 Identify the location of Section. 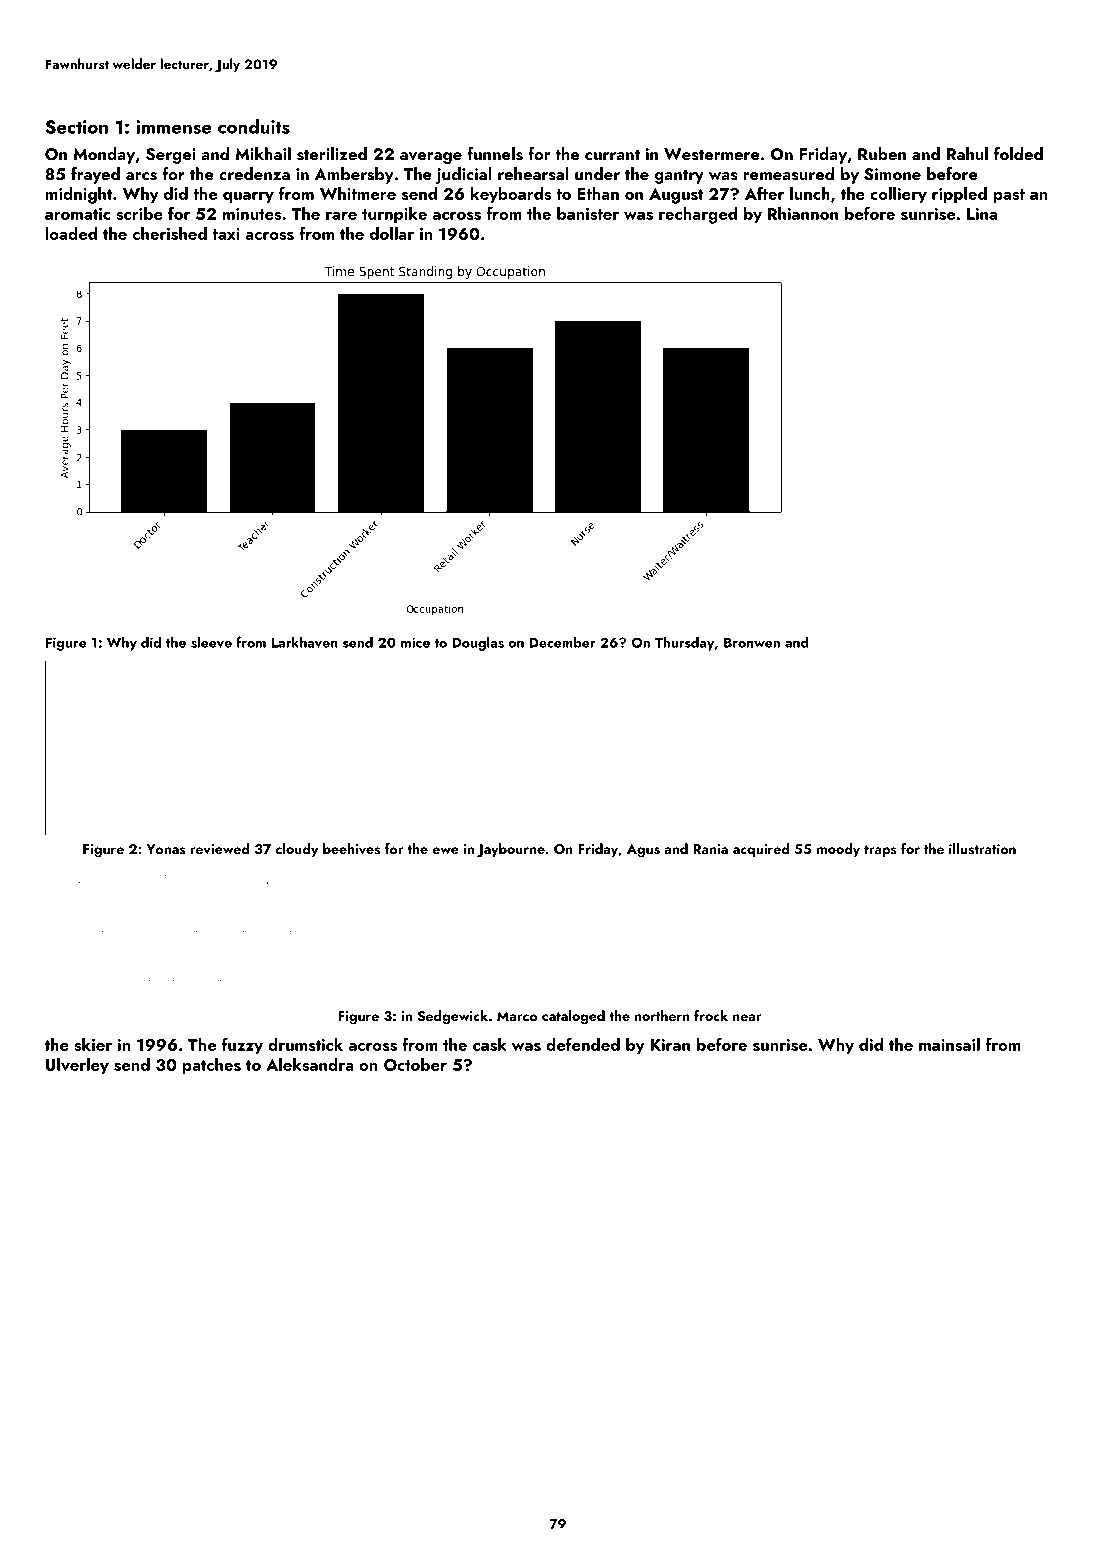
(76, 127).
